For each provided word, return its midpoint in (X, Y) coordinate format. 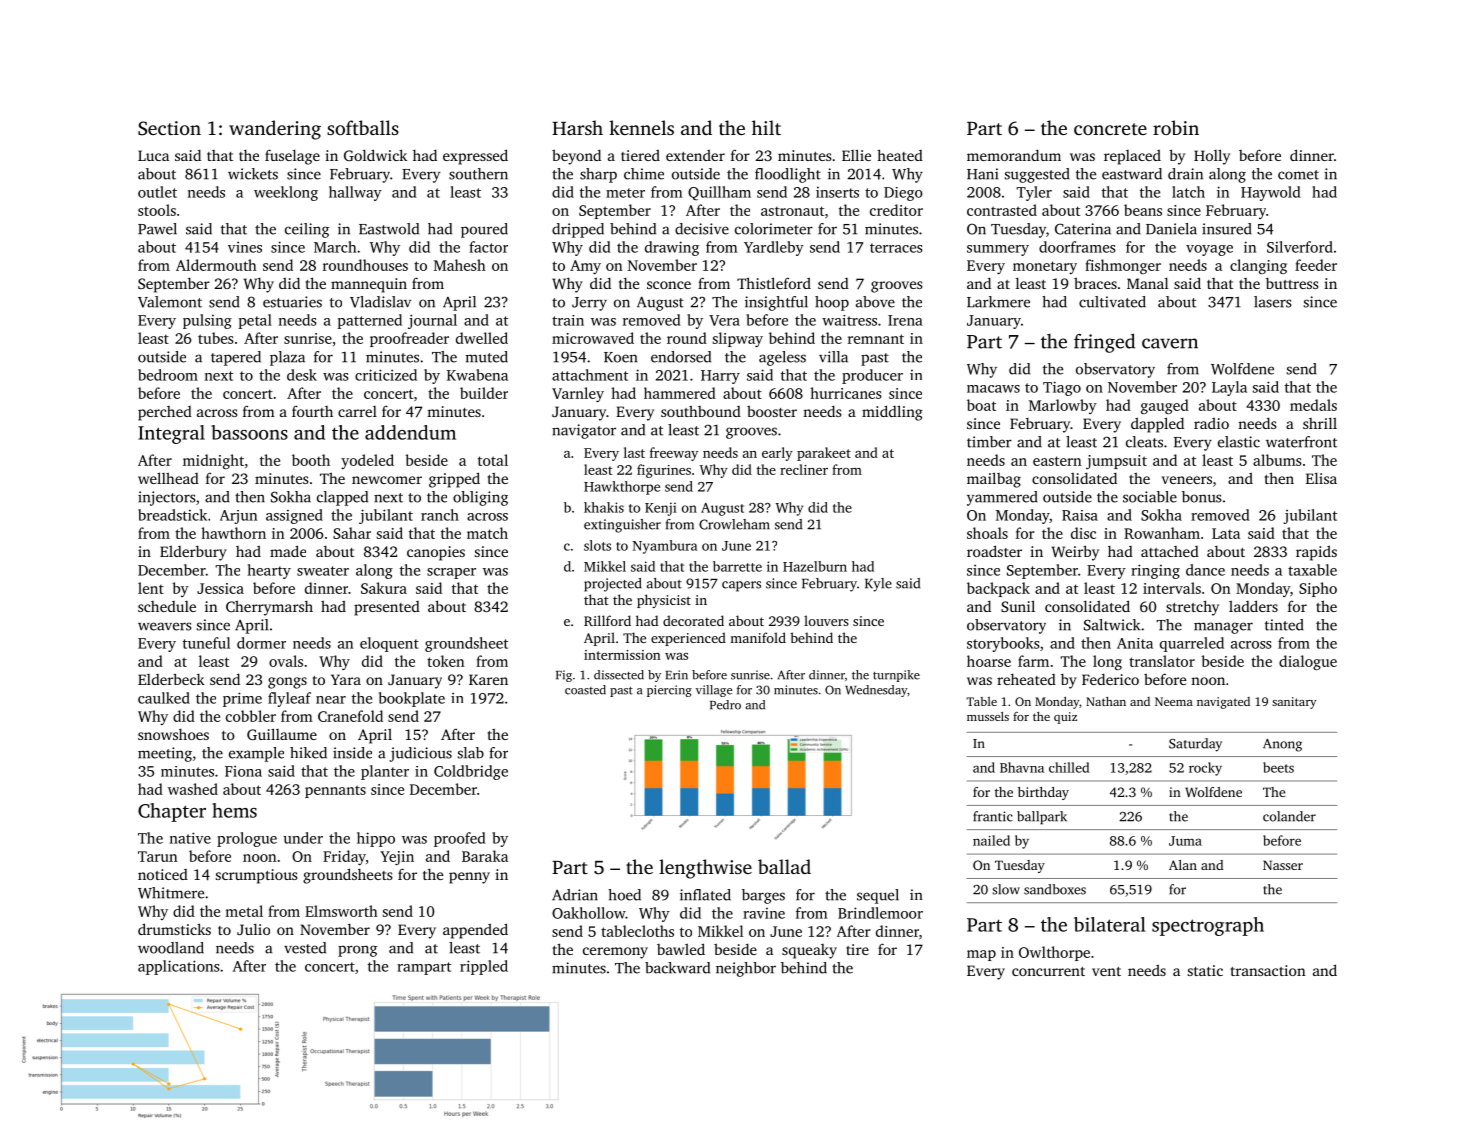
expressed (475, 157)
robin (1176, 127)
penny (469, 878)
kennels (641, 127)
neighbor (746, 969)
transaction (1268, 970)
